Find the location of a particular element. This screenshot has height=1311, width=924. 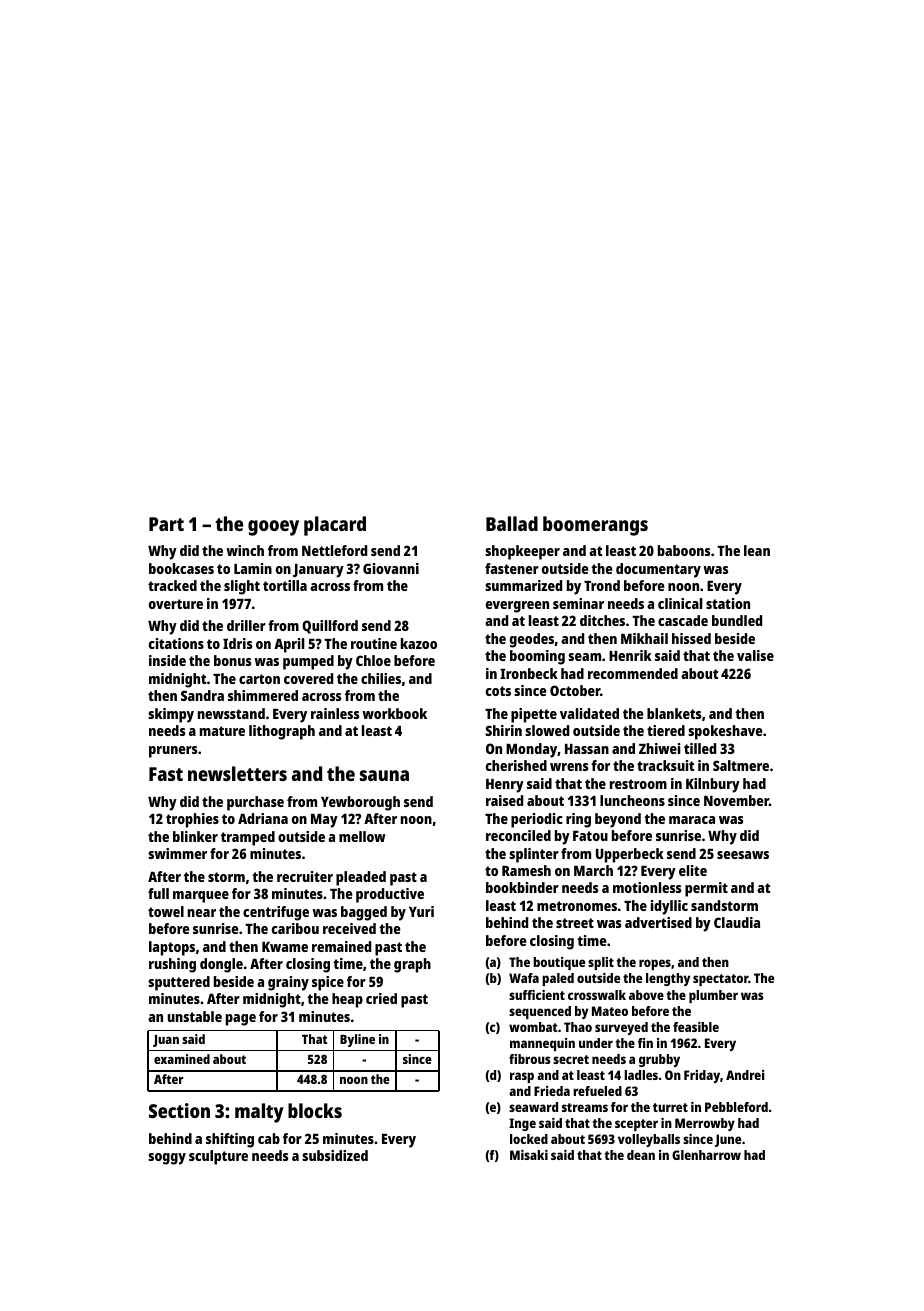

mature is located at coordinates (222, 731).
